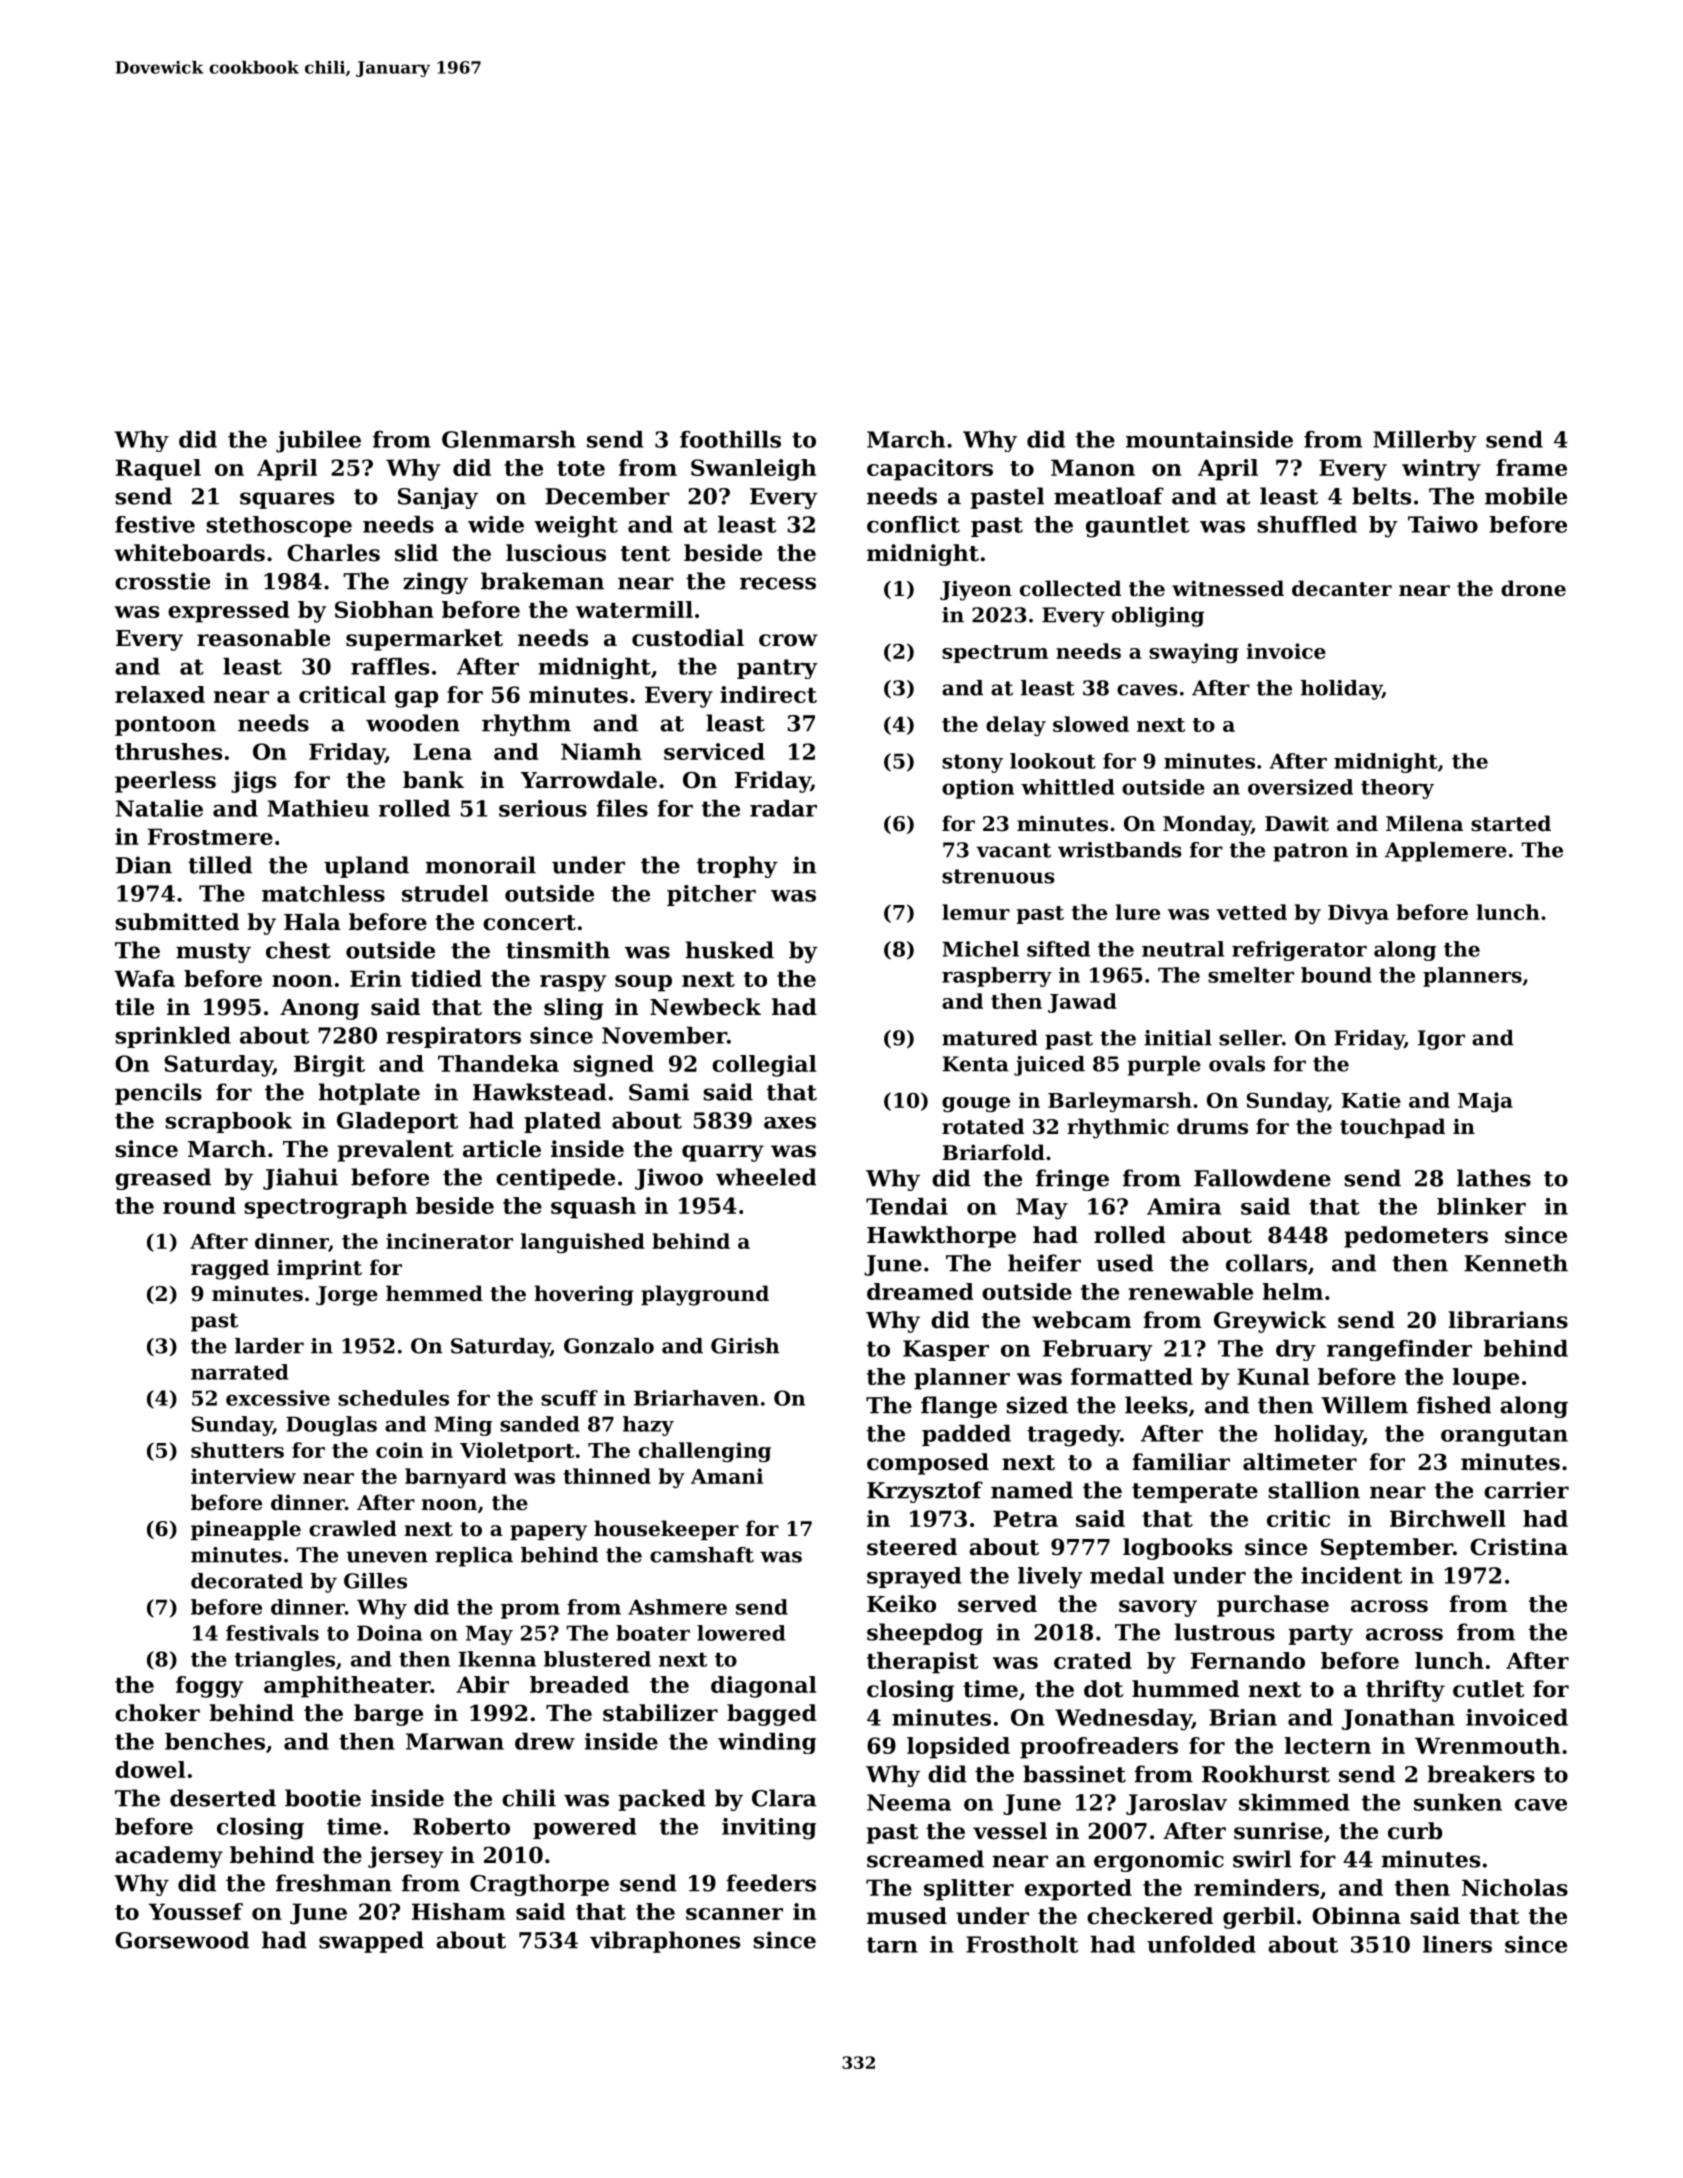  Describe the element at coordinates (930, 470) in the screenshot. I see `capacitors` at that location.
